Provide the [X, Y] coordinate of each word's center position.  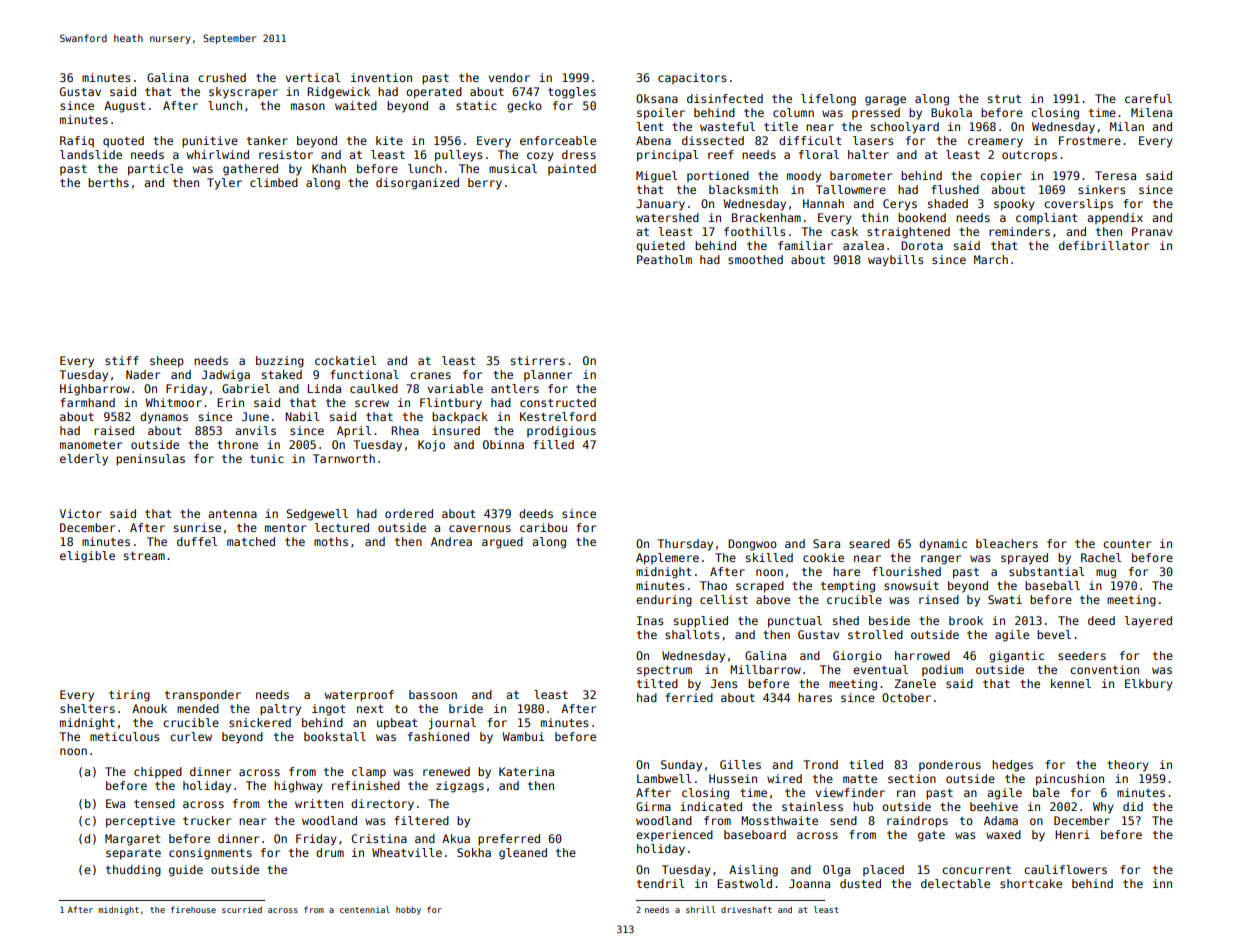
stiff [122, 360]
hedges [1012, 766]
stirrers [538, 360]
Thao [713, 585]
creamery [995, 143]
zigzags [460, 787]
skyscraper [243, 93]
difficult [810, 140]
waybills [895, 261]
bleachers [1007, 543]
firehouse [193, 909]
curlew [191, 736]
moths [331, 541]
